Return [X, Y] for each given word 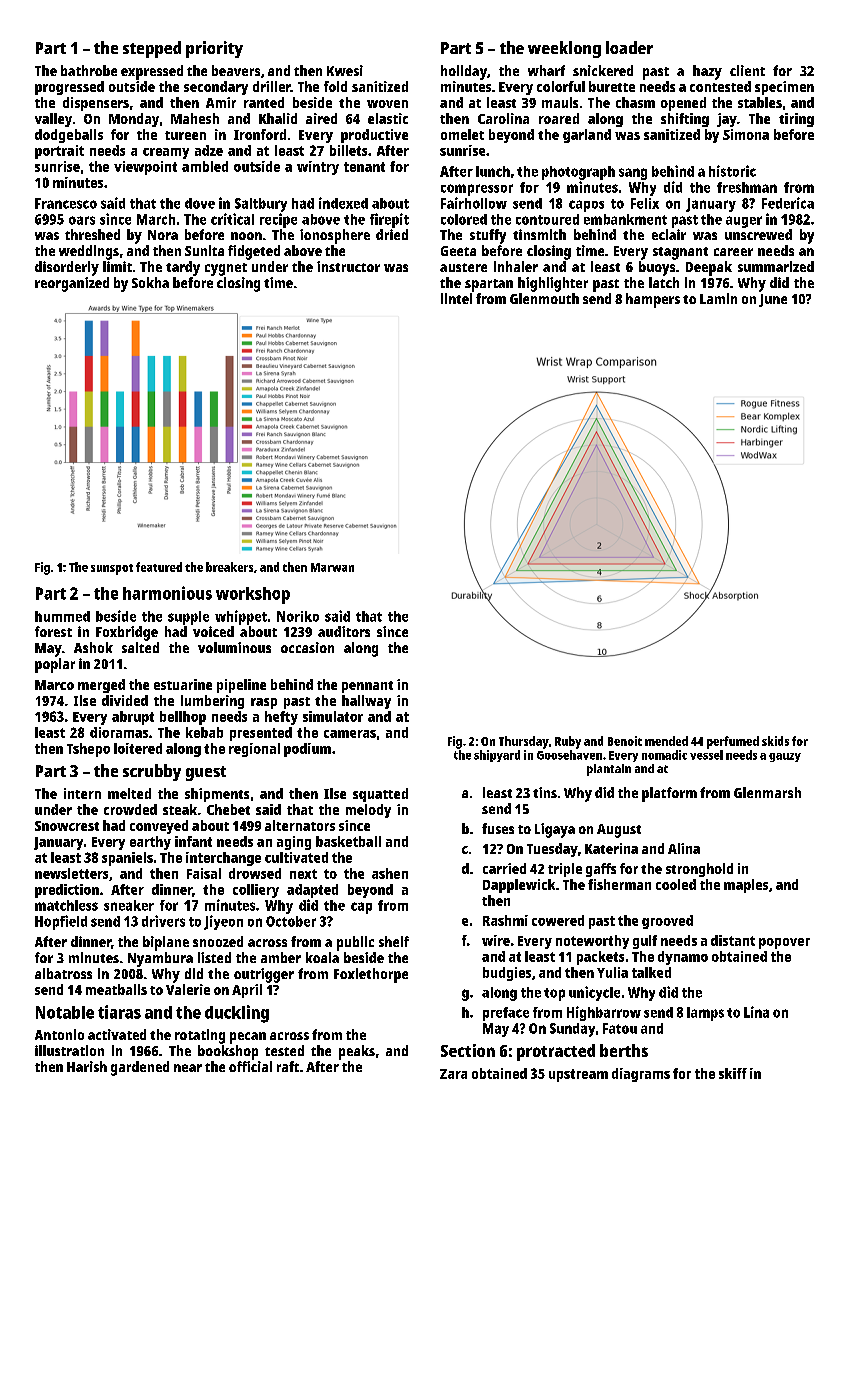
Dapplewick [519, 886]
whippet [241, 617]
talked [651, 972]
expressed [152, 72]
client [747, 70]
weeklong [564, 49]
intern [82, 793]
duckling [237, 1014]
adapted [312, 891]
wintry [318, 168]
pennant [367, 687]
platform [669, 794]
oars [82, 220]
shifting [685, 120]
